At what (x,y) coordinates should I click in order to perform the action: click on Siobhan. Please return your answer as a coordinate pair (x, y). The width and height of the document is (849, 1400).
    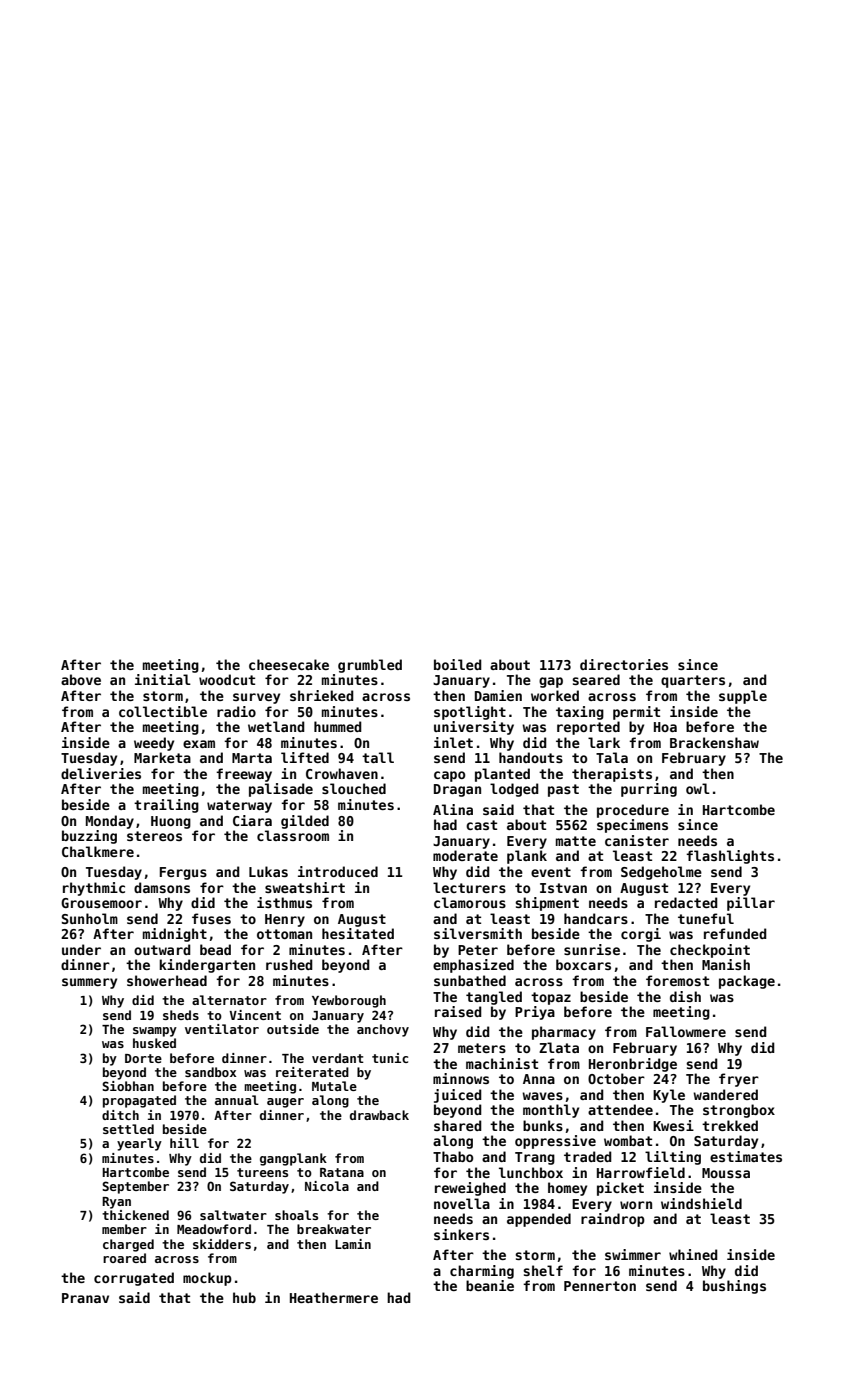
    Looking at the image, I should click on (128, 1086).
